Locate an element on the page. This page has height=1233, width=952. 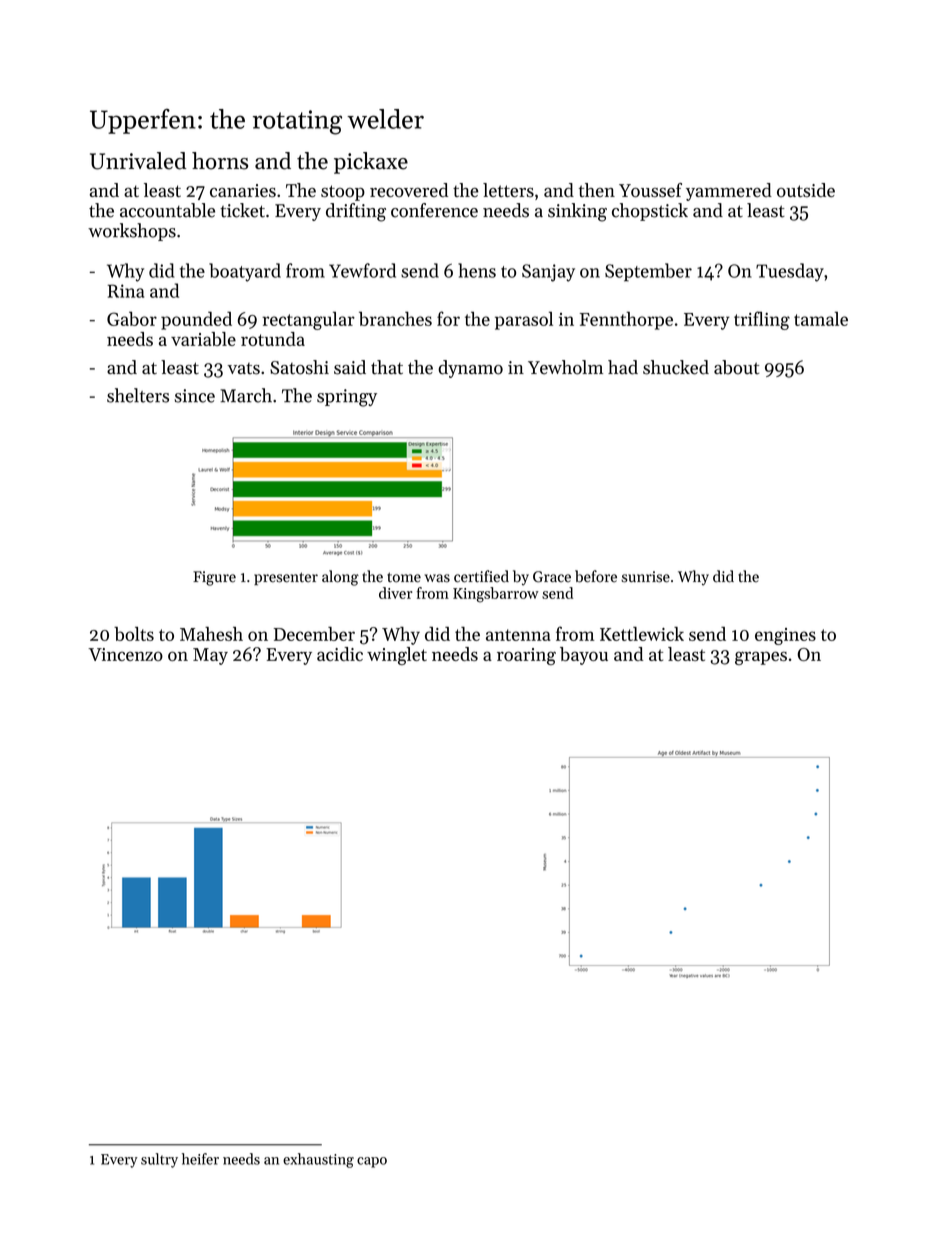
vats is located at coordinates (244, 369).
